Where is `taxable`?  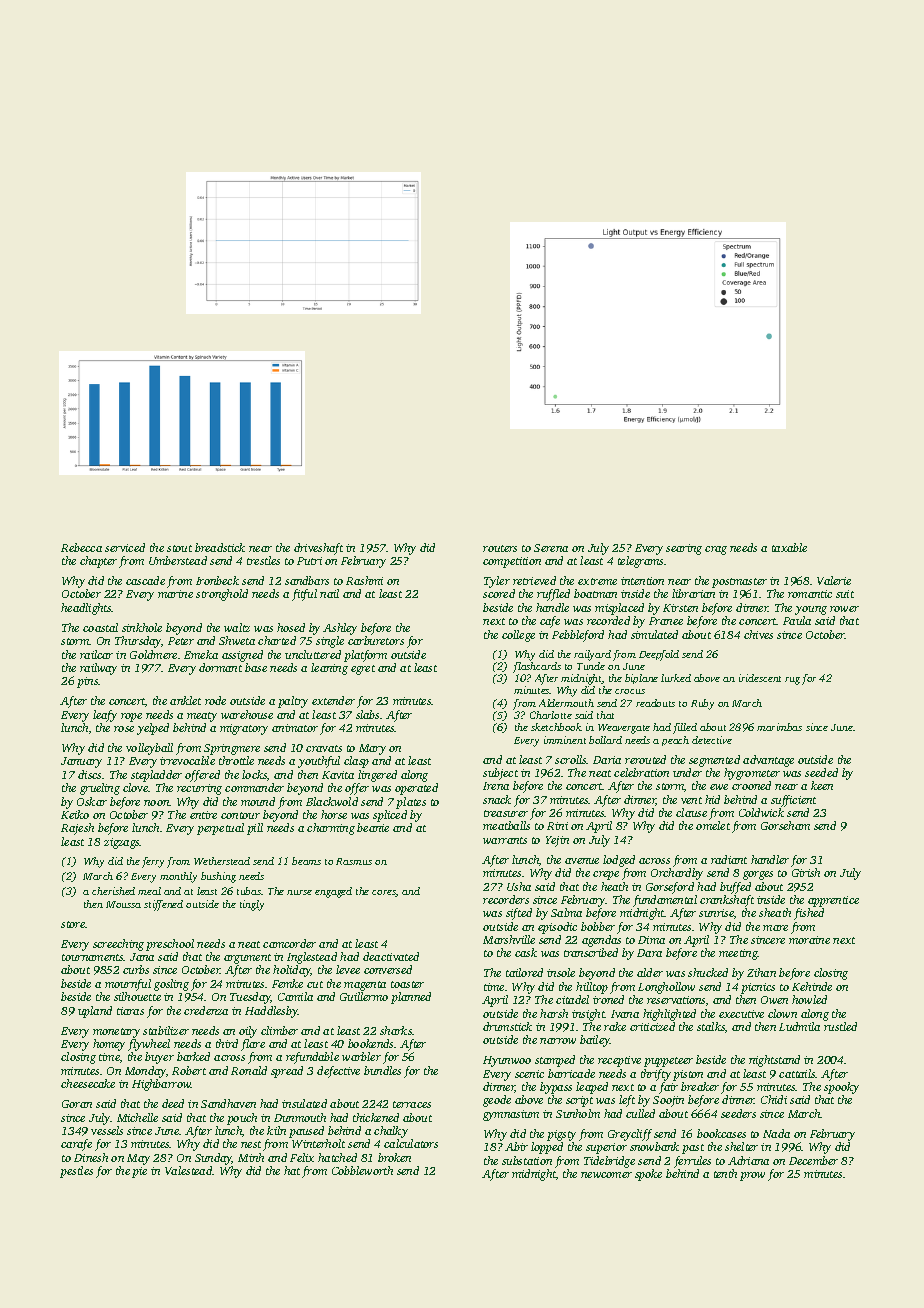
taxable is located at coordinates (789, 547).
